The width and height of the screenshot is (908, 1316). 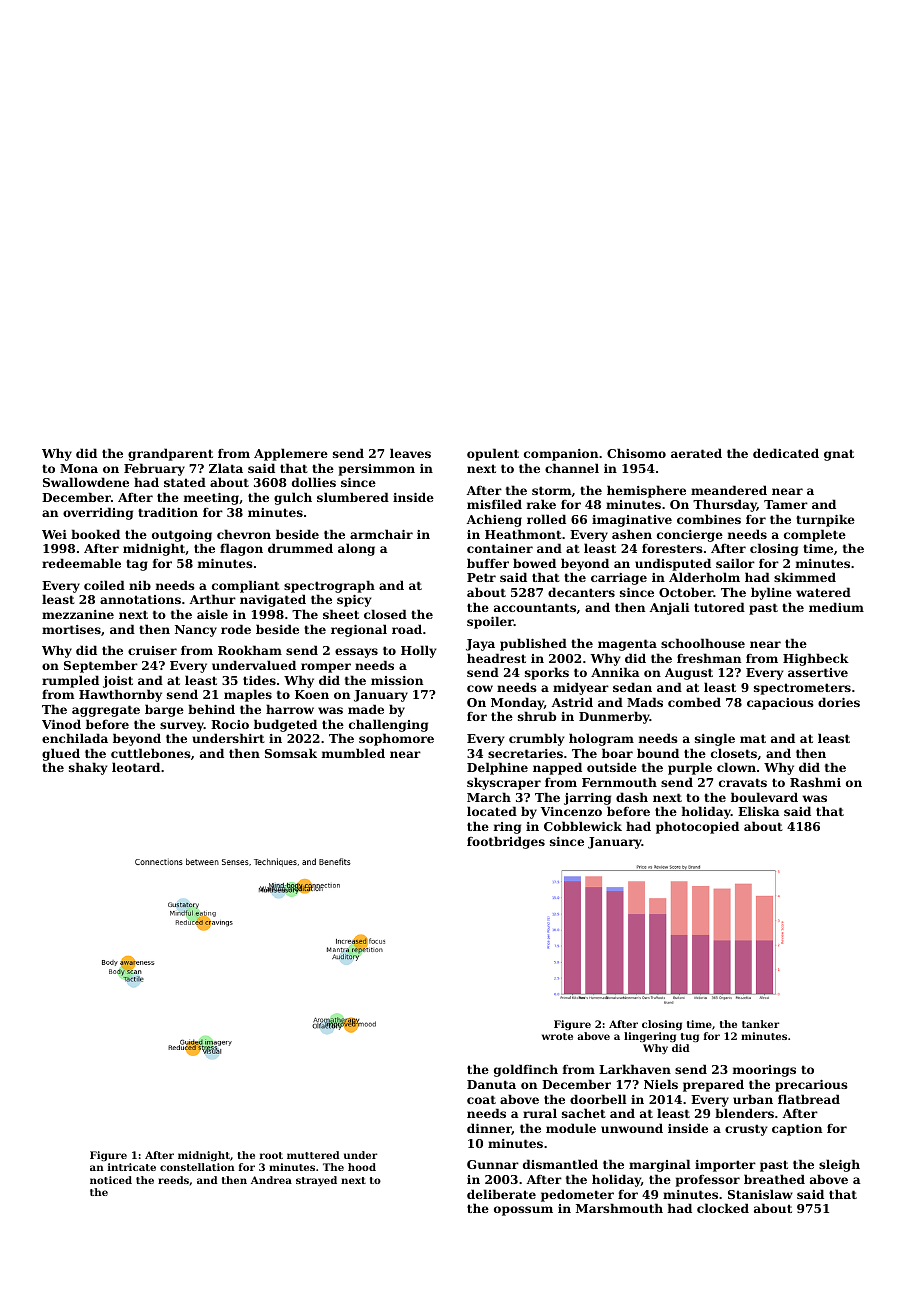 What do you see at coordinates (491, 1084) in the screenshot?
I see `Danuta` at bounding box center [491, 1084].
